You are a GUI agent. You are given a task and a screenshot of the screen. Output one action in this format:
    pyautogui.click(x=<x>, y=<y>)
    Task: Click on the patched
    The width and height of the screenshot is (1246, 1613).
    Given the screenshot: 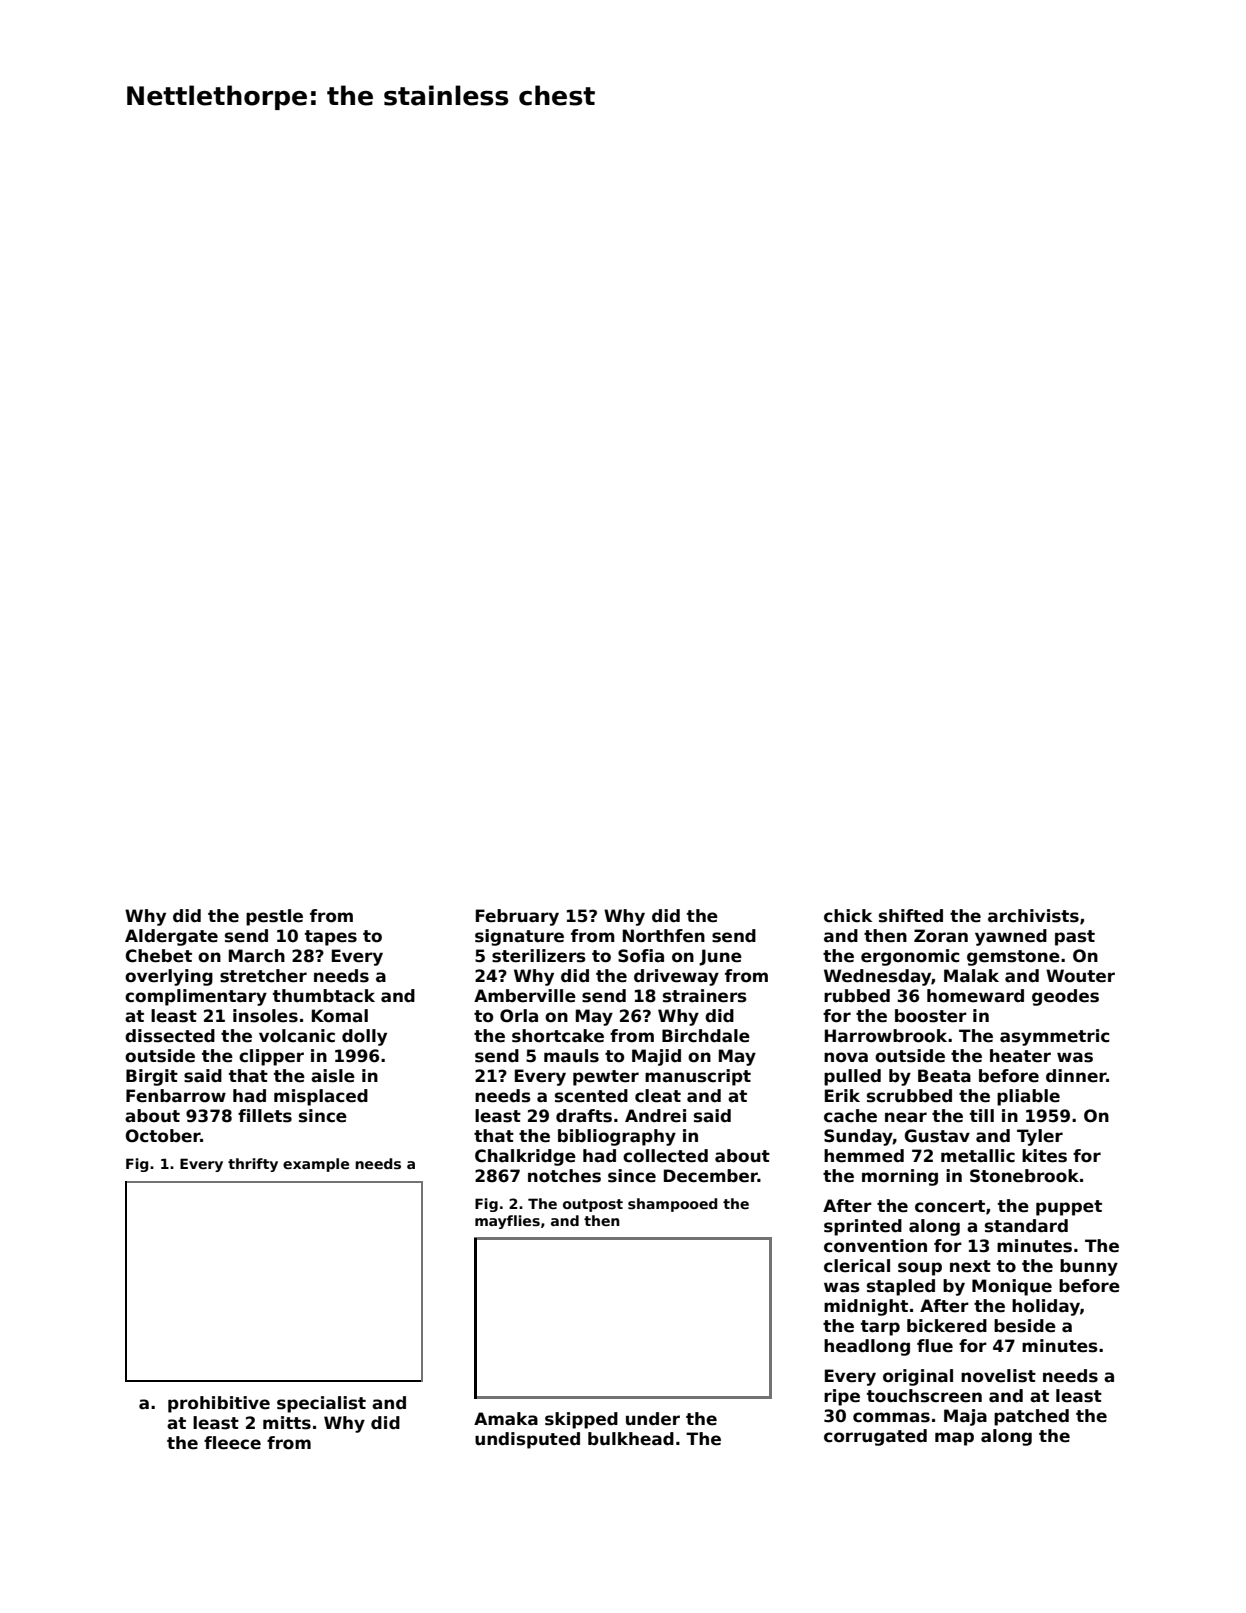 What is the action you would take?
    pyautogui.click(x=1031, y=1417)
